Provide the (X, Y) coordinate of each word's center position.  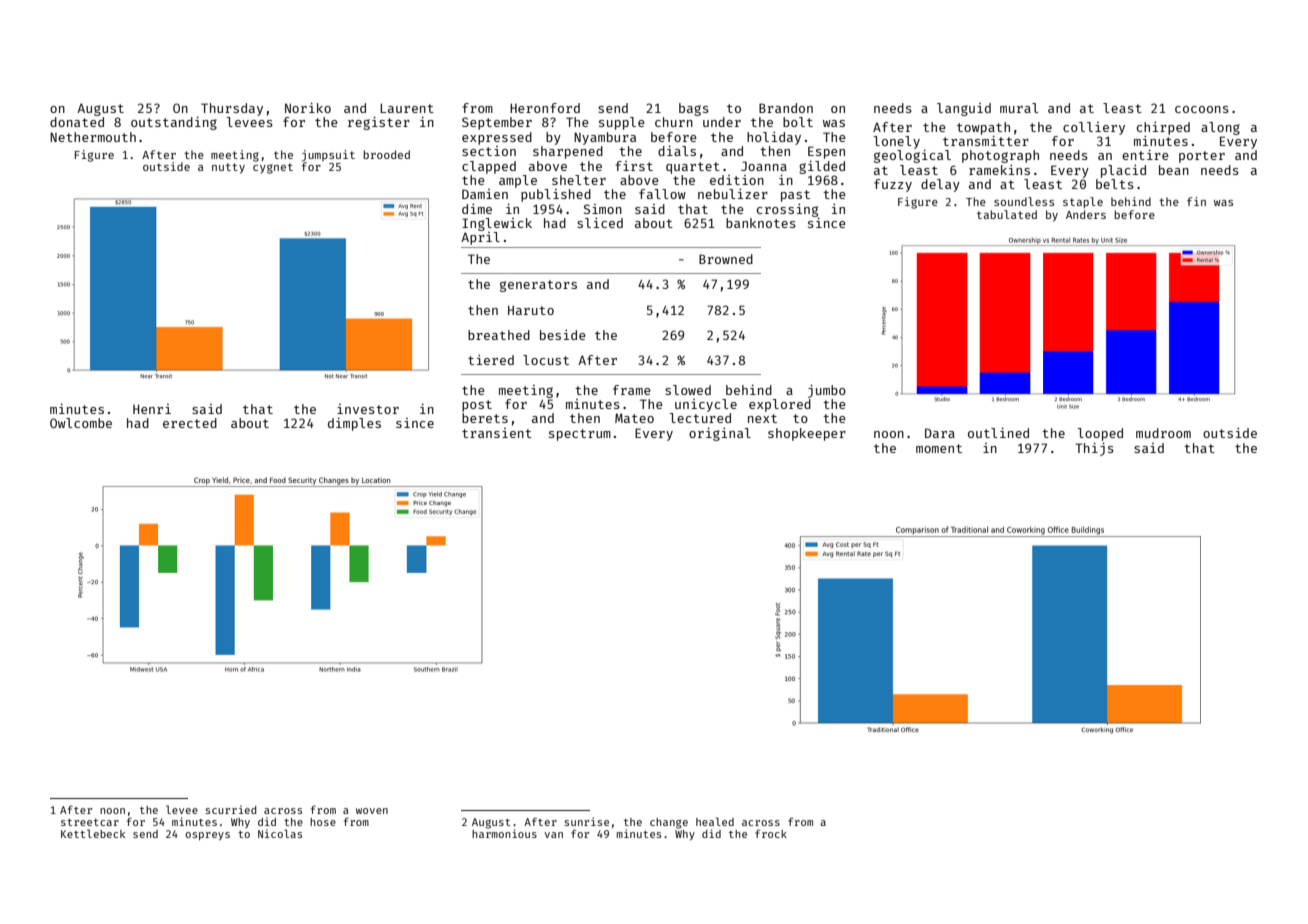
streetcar (90, 822)
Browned (726, 259)
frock (771, 833)
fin (1196, 201)
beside (563, 335)
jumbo (827, 391)
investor (368, 409)
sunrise (586, 821)
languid (964, 109)
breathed (499, 335)
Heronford (545, 108)
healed (715, 821)
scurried (231, 809)
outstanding (174, 123)
